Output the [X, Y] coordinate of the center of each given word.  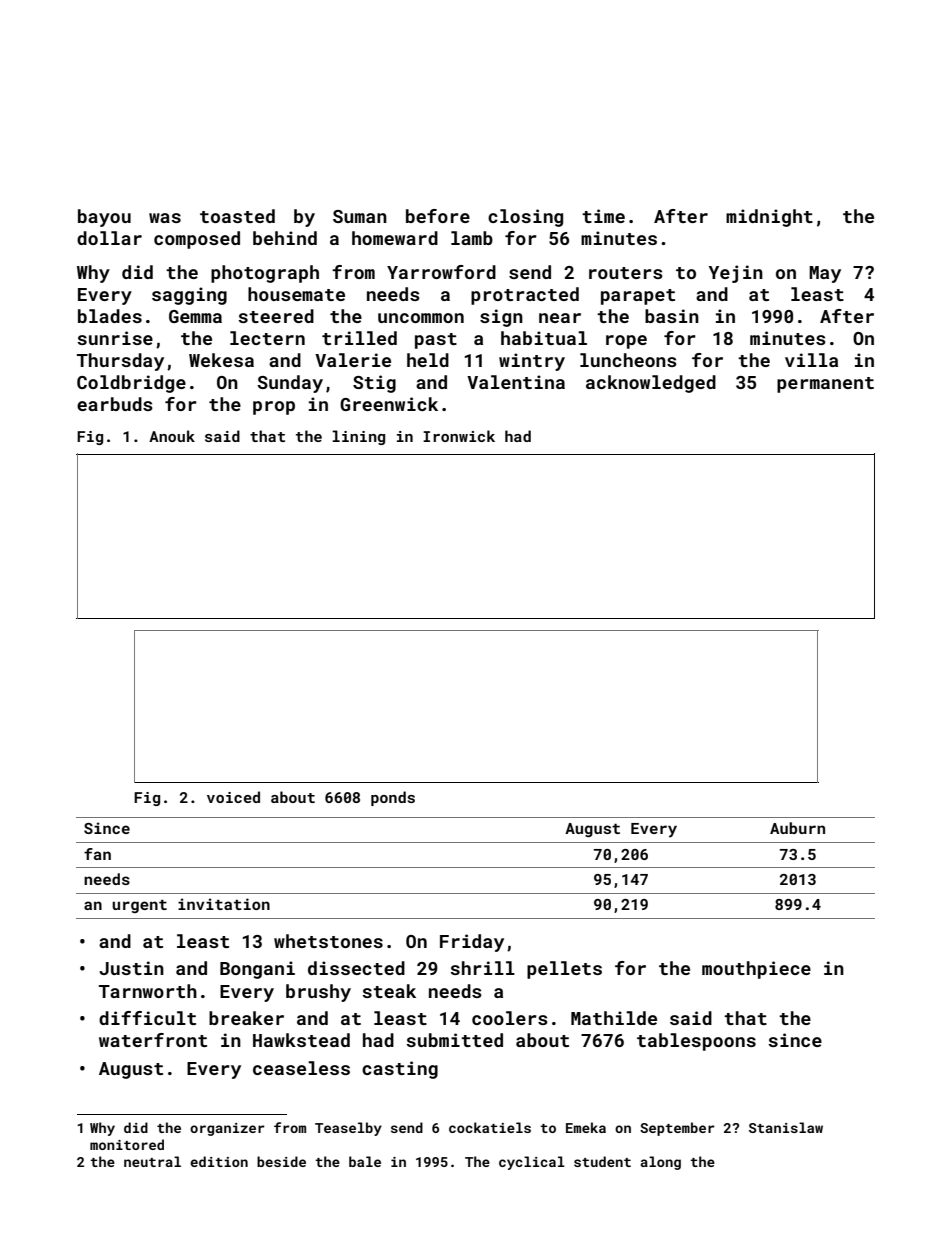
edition [219, 1161]
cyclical [532, 1163]
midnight [769, 218]
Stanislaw [786, 1127]
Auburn [797, 828]
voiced [233, 797]
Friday [472, 943]
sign [501, 318]
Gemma [195, 316]
